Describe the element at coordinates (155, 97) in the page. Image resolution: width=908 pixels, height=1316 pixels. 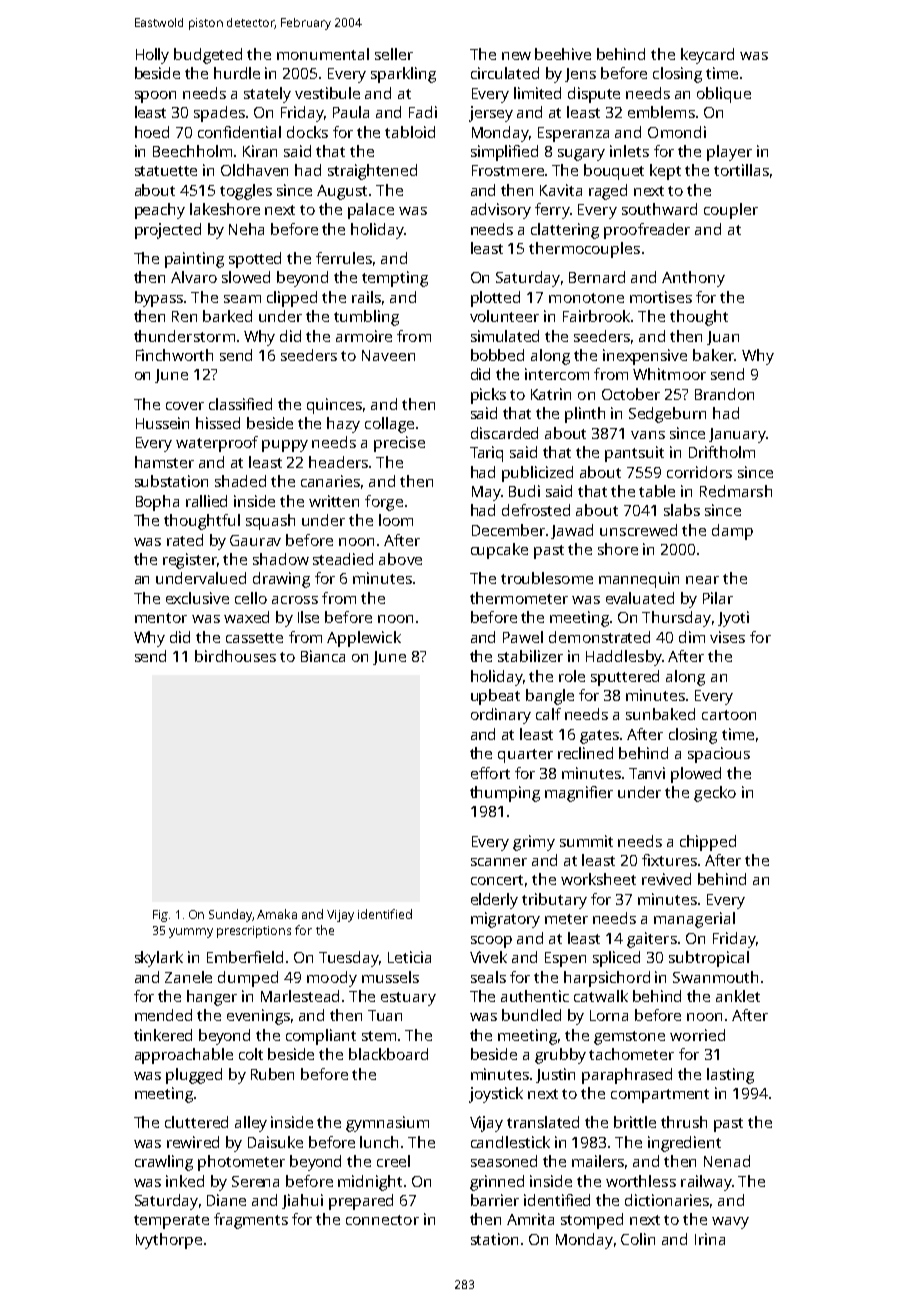
I see `spoon` at that location.
